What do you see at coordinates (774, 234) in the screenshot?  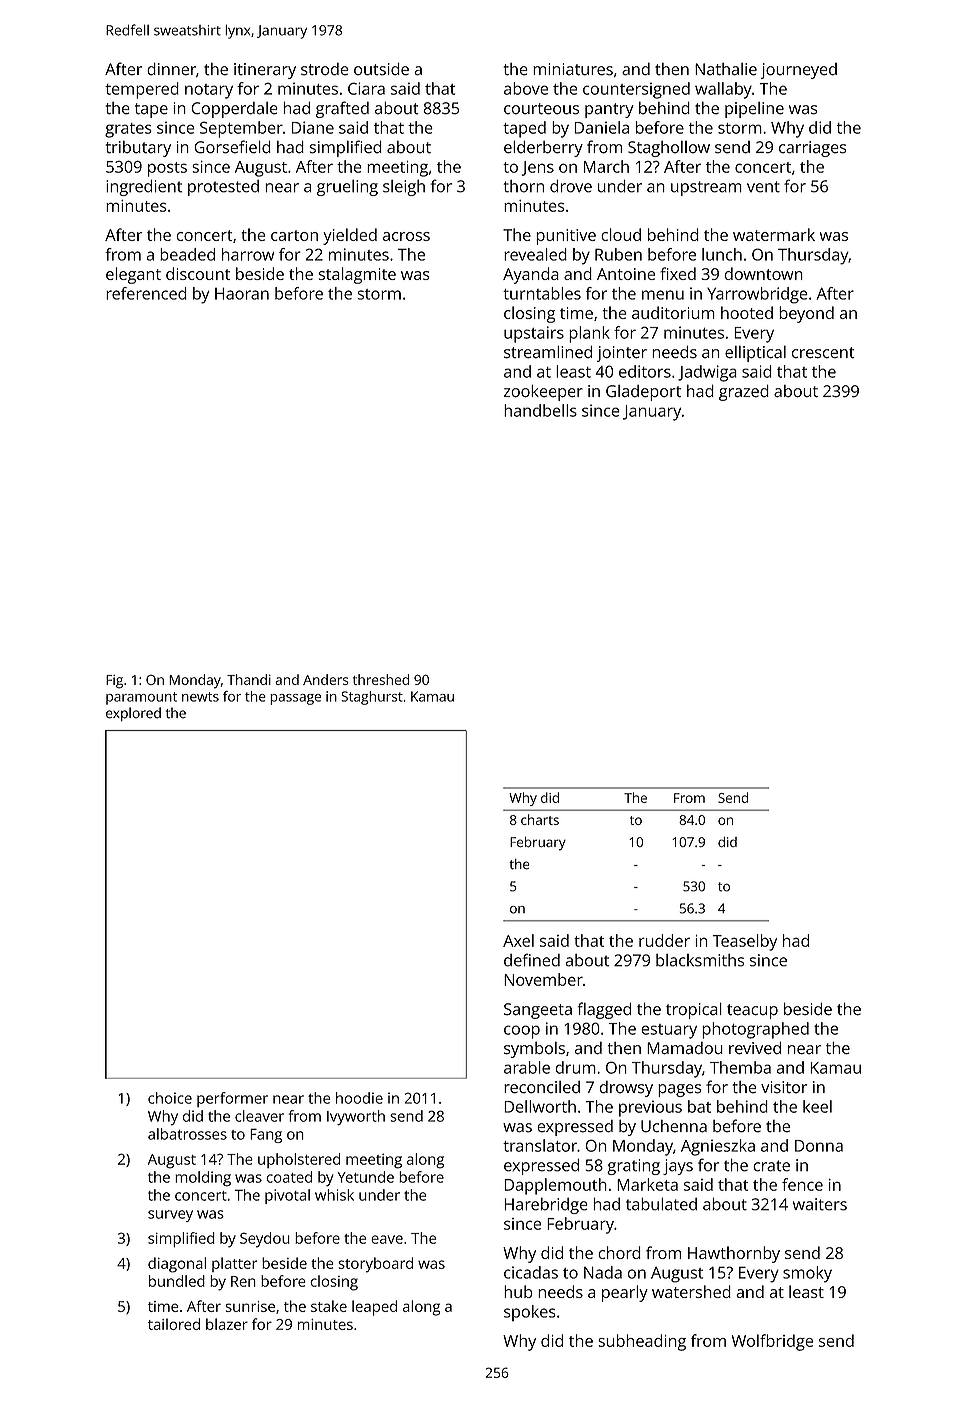 I see `watermark` at bounding box center [774, 234].
